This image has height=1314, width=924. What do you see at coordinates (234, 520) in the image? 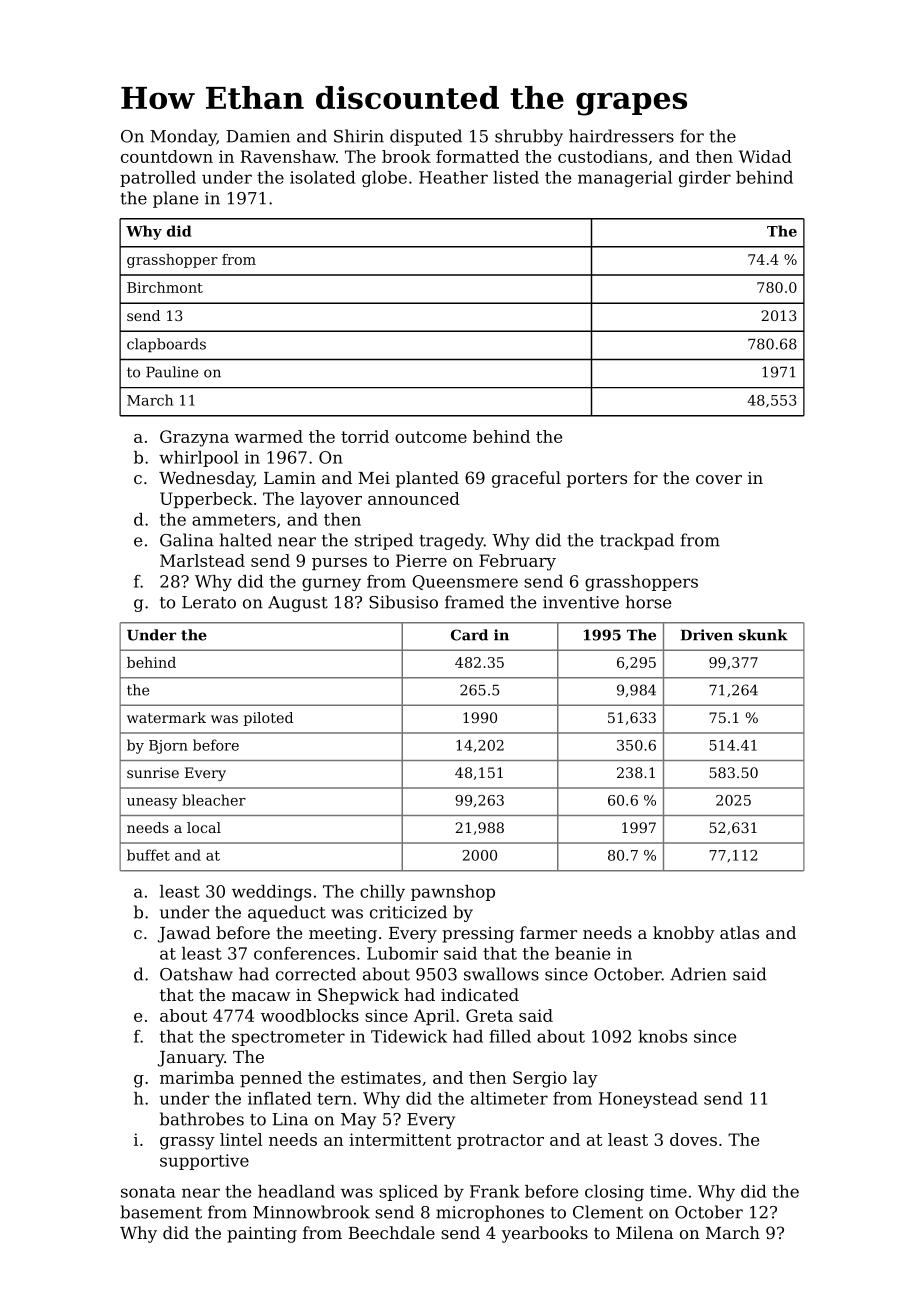
I see `ammeters` at bounding box center [234, 520].
